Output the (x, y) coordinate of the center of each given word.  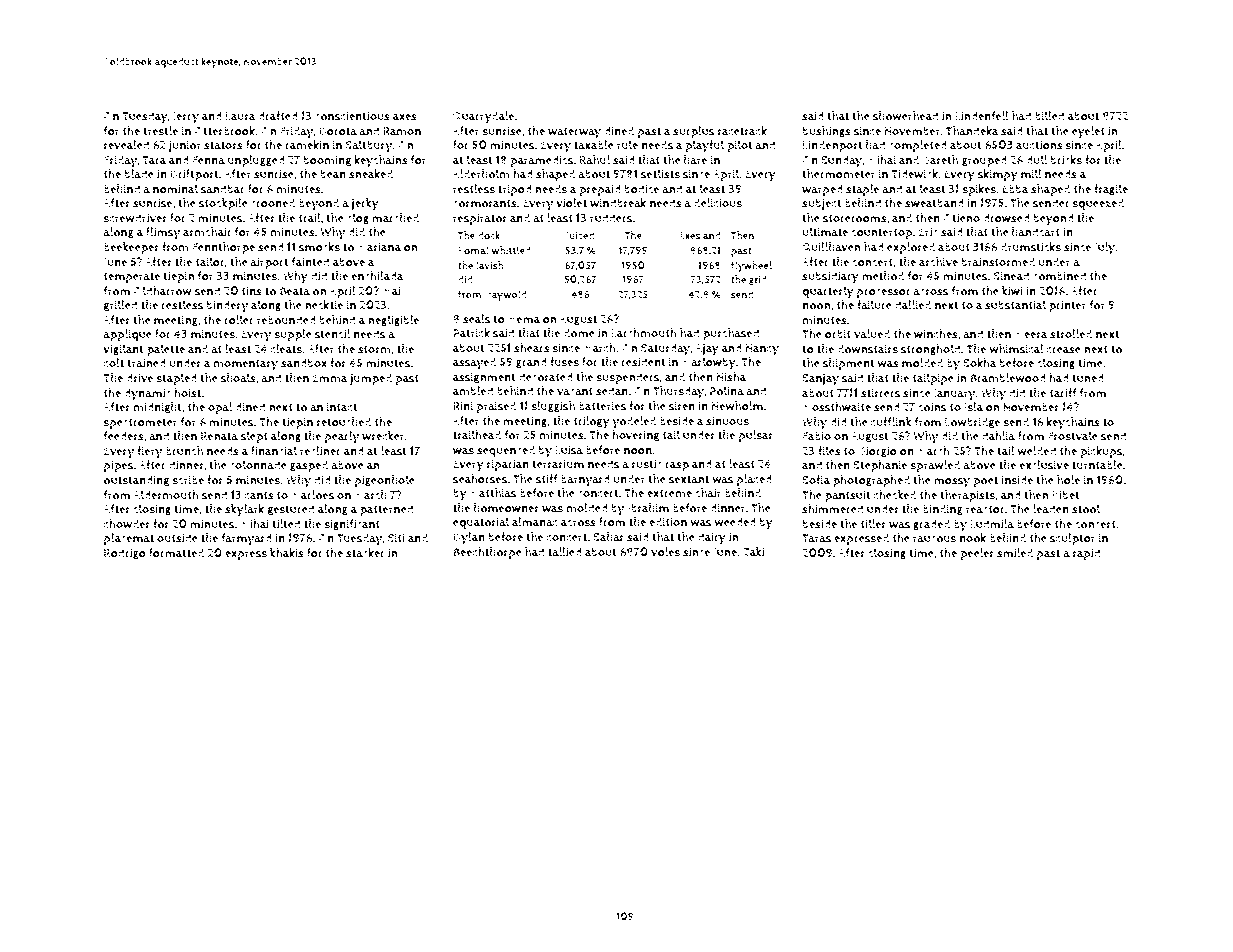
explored (911, 248)
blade (139, 174)
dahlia (998, 436)
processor (884, 294)
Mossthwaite (836, 407)
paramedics (542, 161)
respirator (480, 219)
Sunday (841, 161)
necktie (324, 305)
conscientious (352, 116)
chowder (127, 524)
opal (220, 408)
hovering (635, 436)
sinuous (727, 421)
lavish (489, 265)
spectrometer (140, 424)
